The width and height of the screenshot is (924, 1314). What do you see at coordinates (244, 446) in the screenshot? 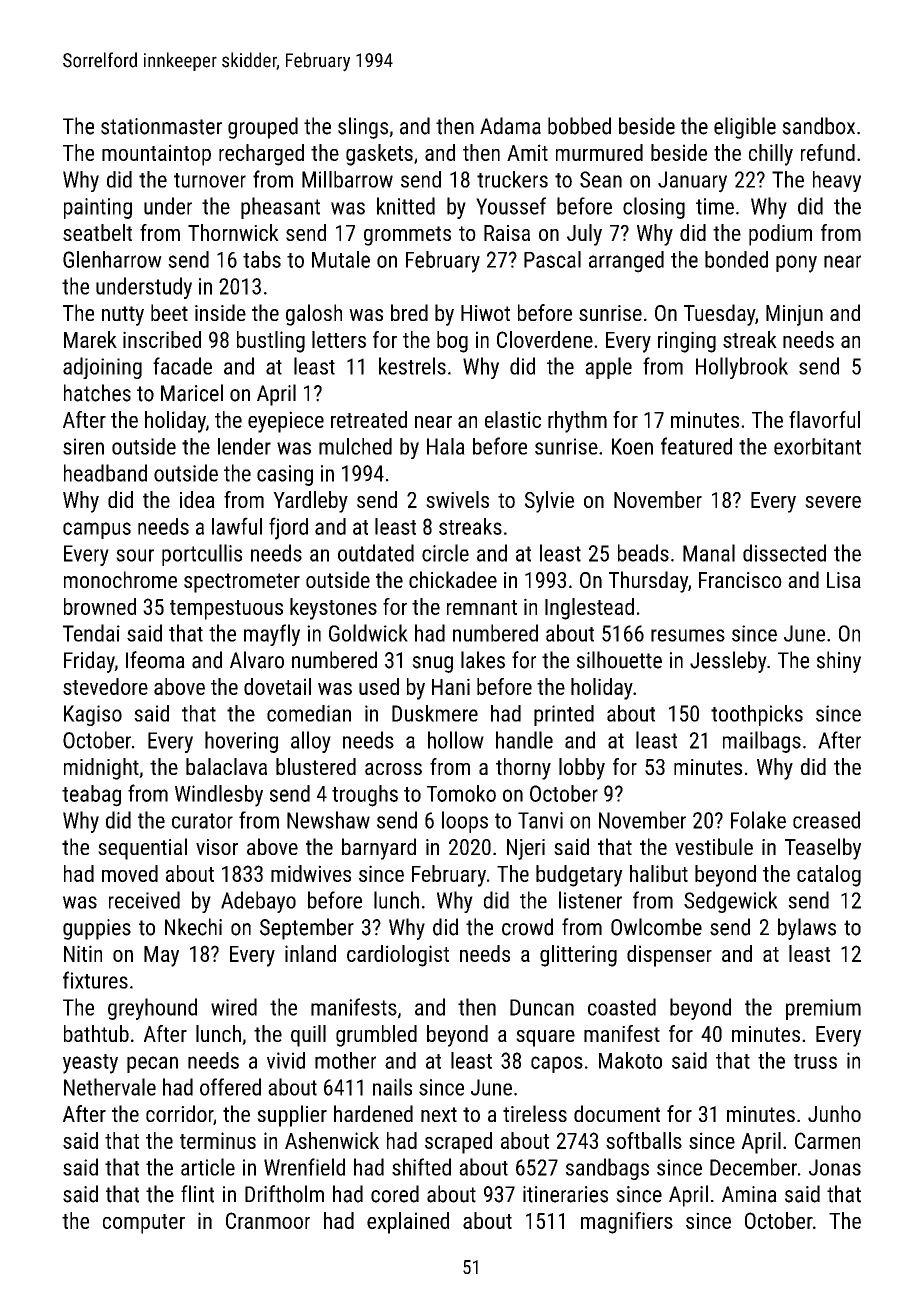
I see `lender` at bounding box center [244, 446].
